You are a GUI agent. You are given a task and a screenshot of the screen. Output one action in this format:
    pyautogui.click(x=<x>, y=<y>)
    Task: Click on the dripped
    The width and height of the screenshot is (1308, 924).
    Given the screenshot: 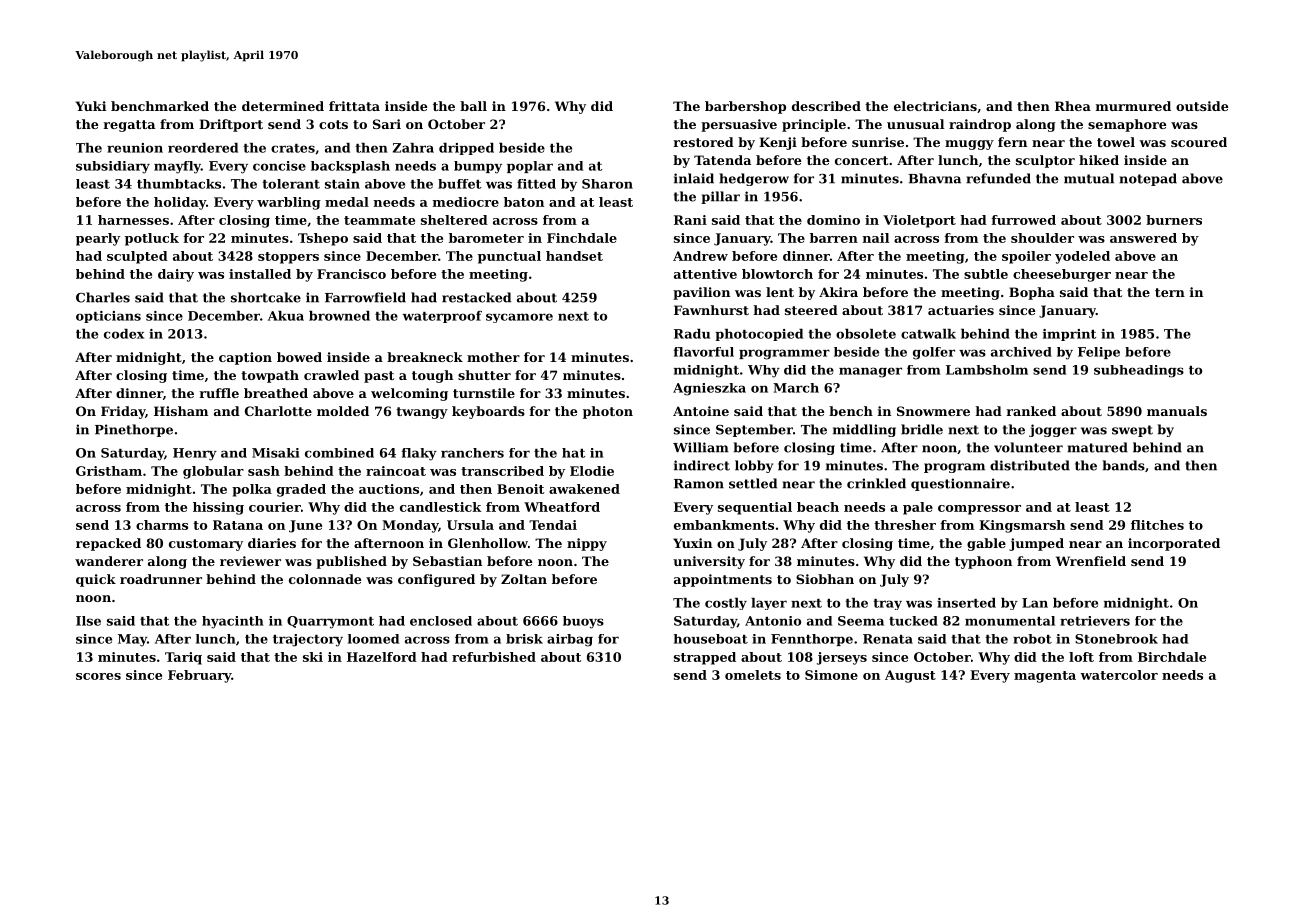 What is the action you would take?
    pyautogui.click(x=466, y=149)
